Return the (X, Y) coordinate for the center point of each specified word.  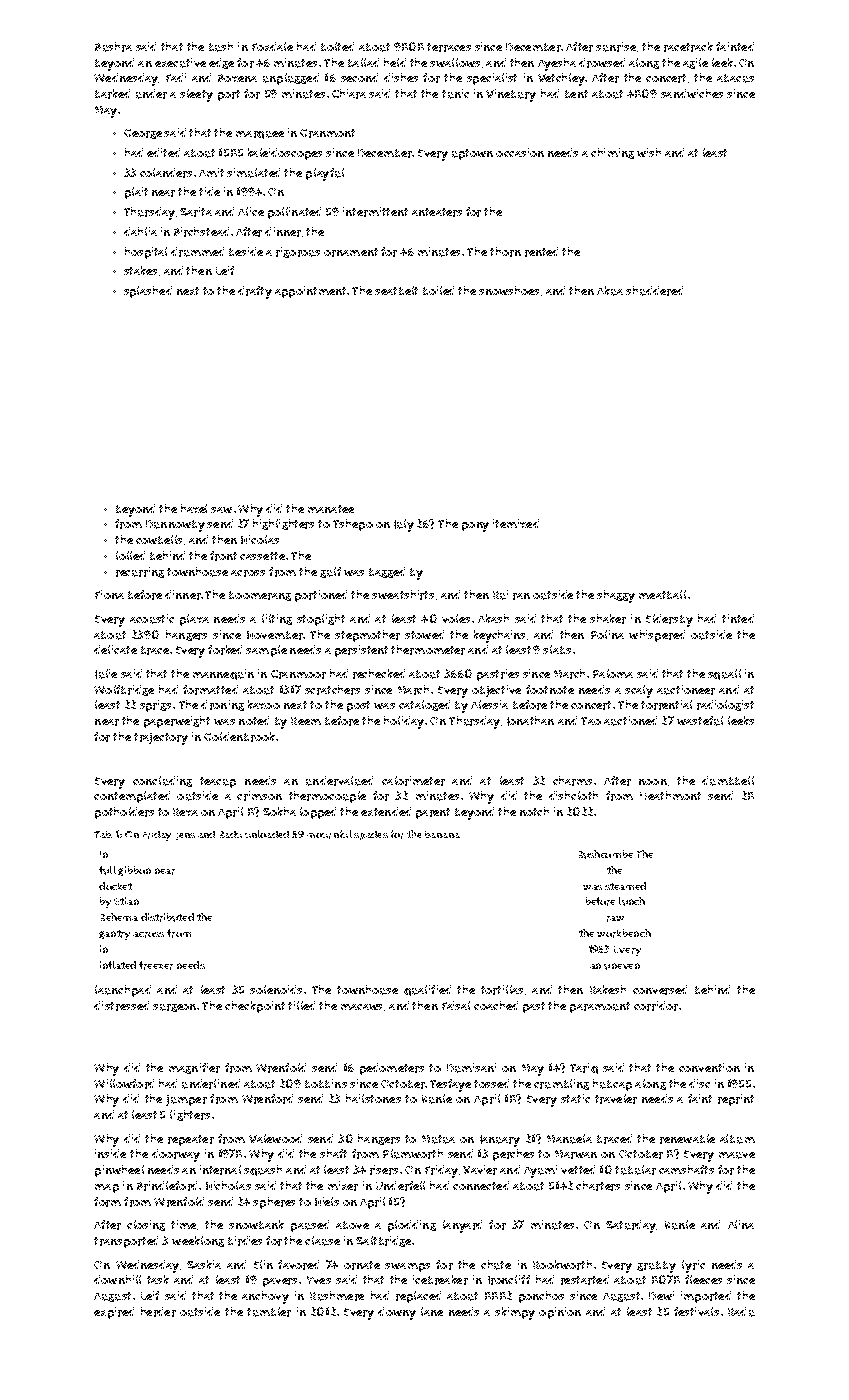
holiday (404, 722)
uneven (622, 966)
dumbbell (728, 781)
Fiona (109, 594)
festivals (696, 1311)
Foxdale (272, 46)
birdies (245, 1241)
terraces (449, 47)
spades (371, 835)
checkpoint (255, 1007)
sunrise (616, 47)
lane (432, 1311)
